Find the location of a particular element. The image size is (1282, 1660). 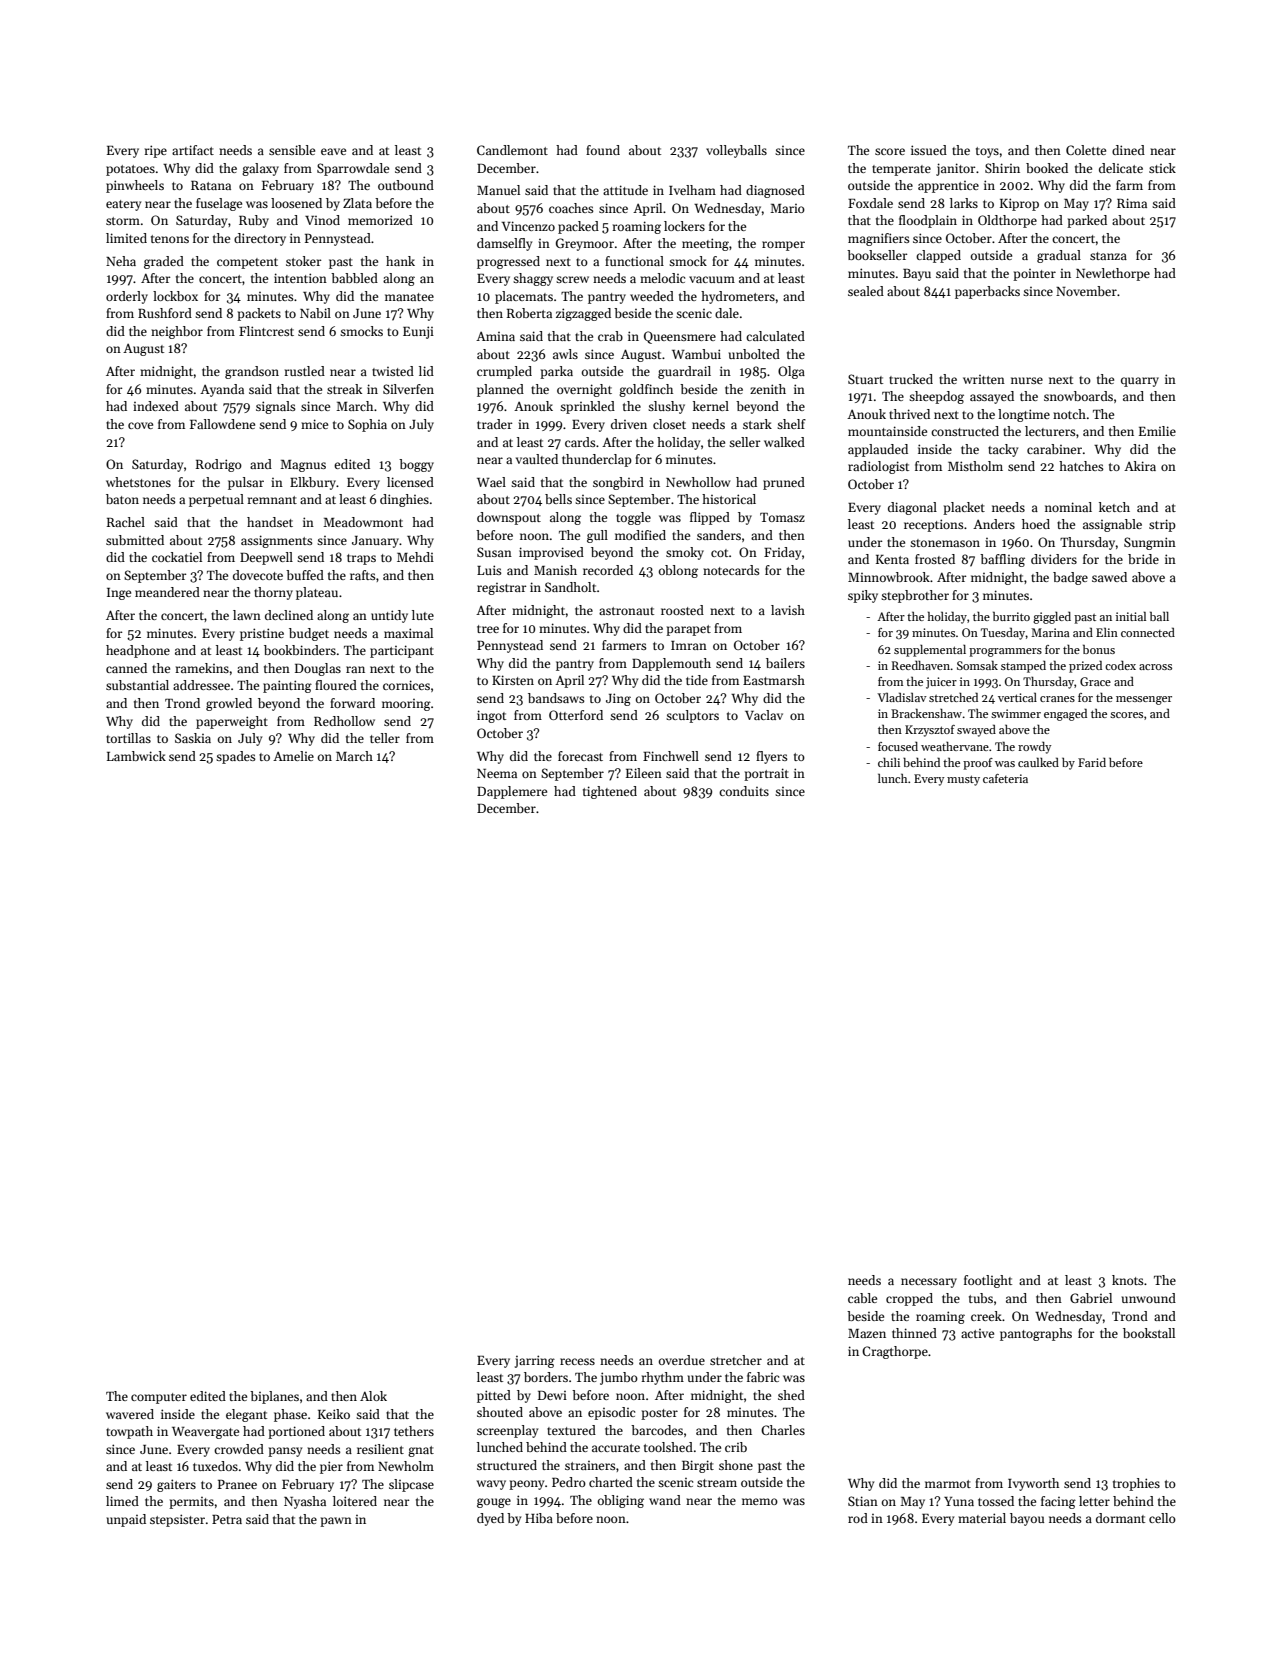

computer is located at coordinates (159, 1398).
